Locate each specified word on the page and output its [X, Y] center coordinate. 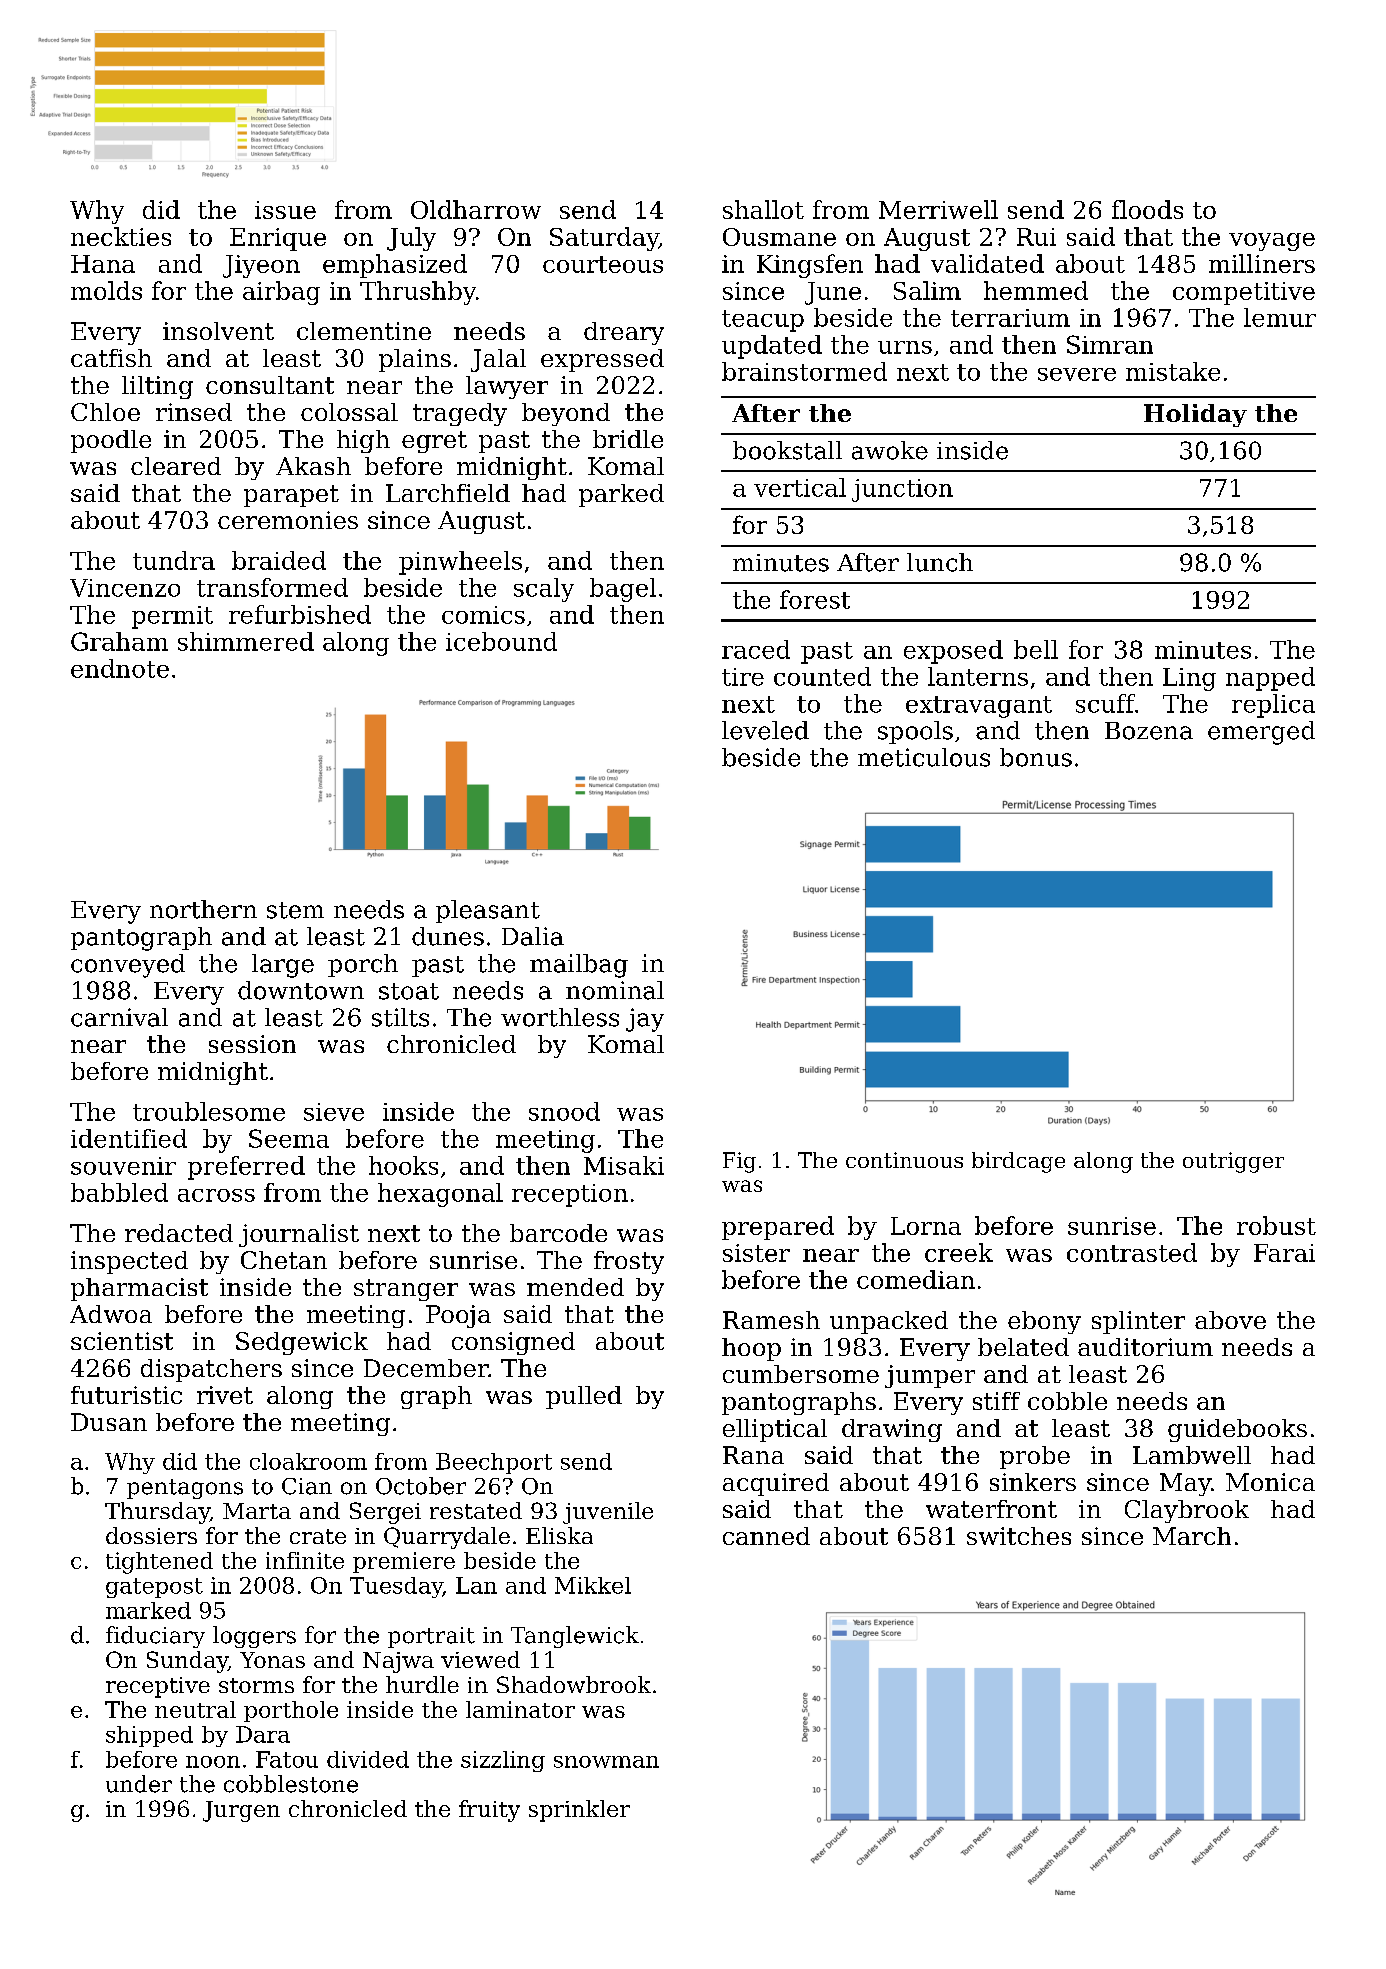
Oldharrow [476, 209]
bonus [1036, 757]
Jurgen [241, 1811]
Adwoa [111, 1314]
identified [129, 1138]
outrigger [1233, 1162]
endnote [120, 668]
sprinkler [579, 1811]
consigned [513, 1343]
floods [1147, 209]
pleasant [488, 911]
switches [1019, 1536]
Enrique [278, 239]
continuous [904, 1160]
